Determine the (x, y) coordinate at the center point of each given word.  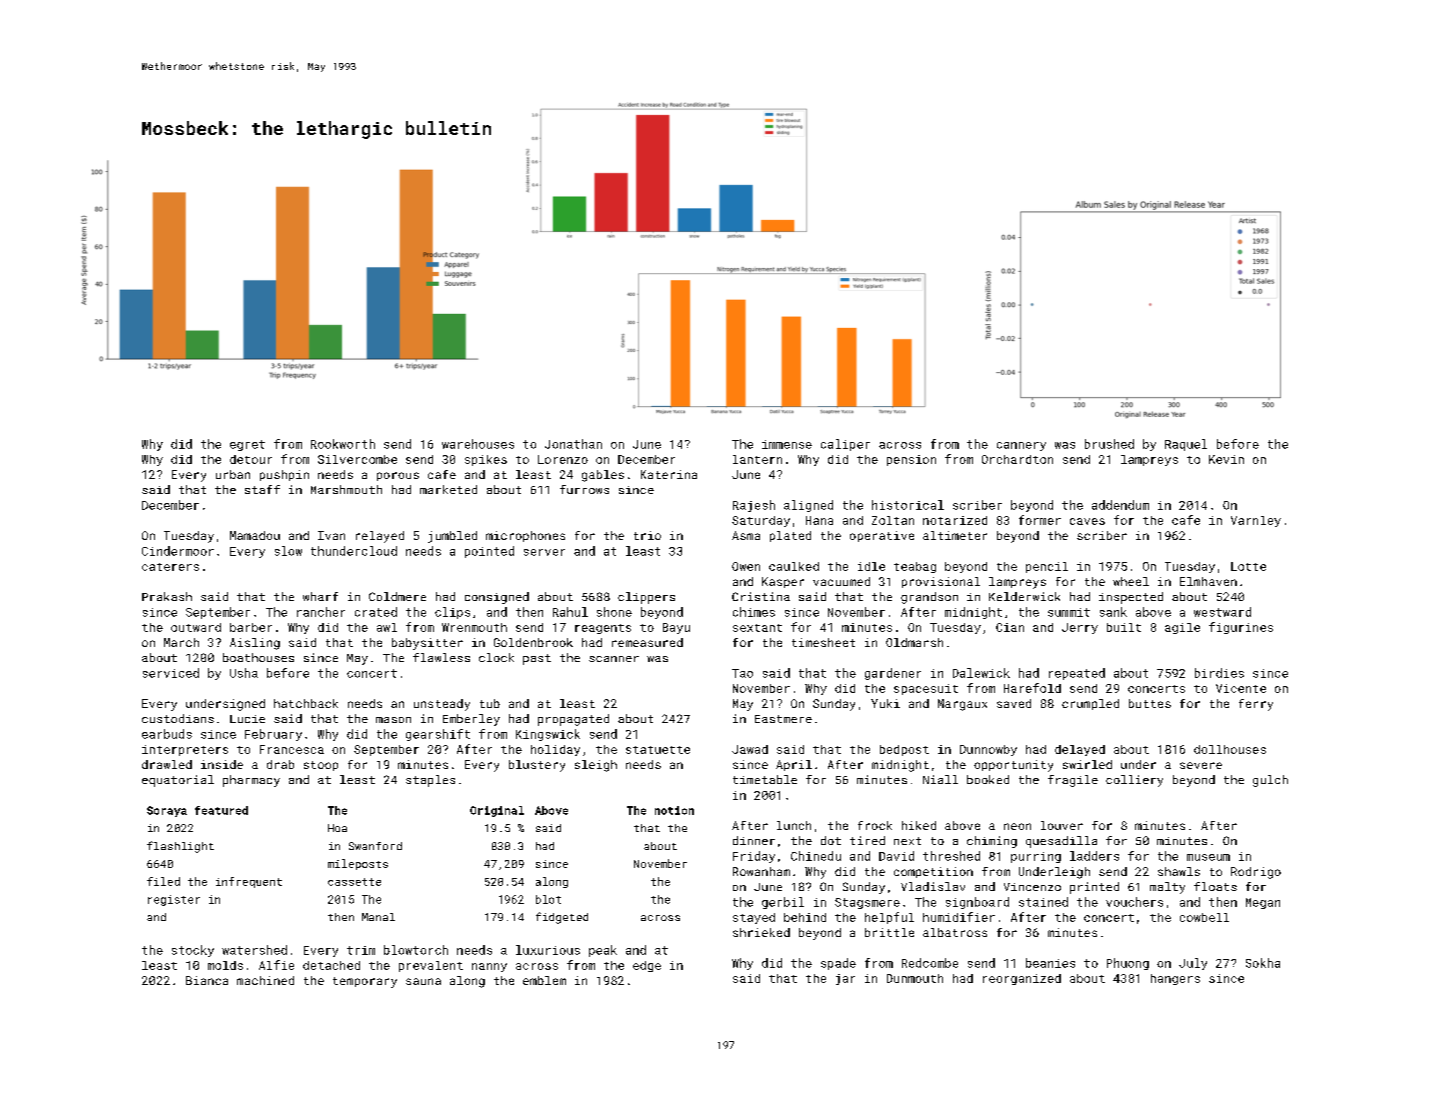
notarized (955, 520)
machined (265, 980)
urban (233, 474)
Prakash (167, 596)
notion (674, 810)
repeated (1077, 674)
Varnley (1256, 521)
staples (430, 781)
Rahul (570, 612)
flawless (441, 657)
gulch (1270, 781)
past (537, 659)
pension (911, 460)
